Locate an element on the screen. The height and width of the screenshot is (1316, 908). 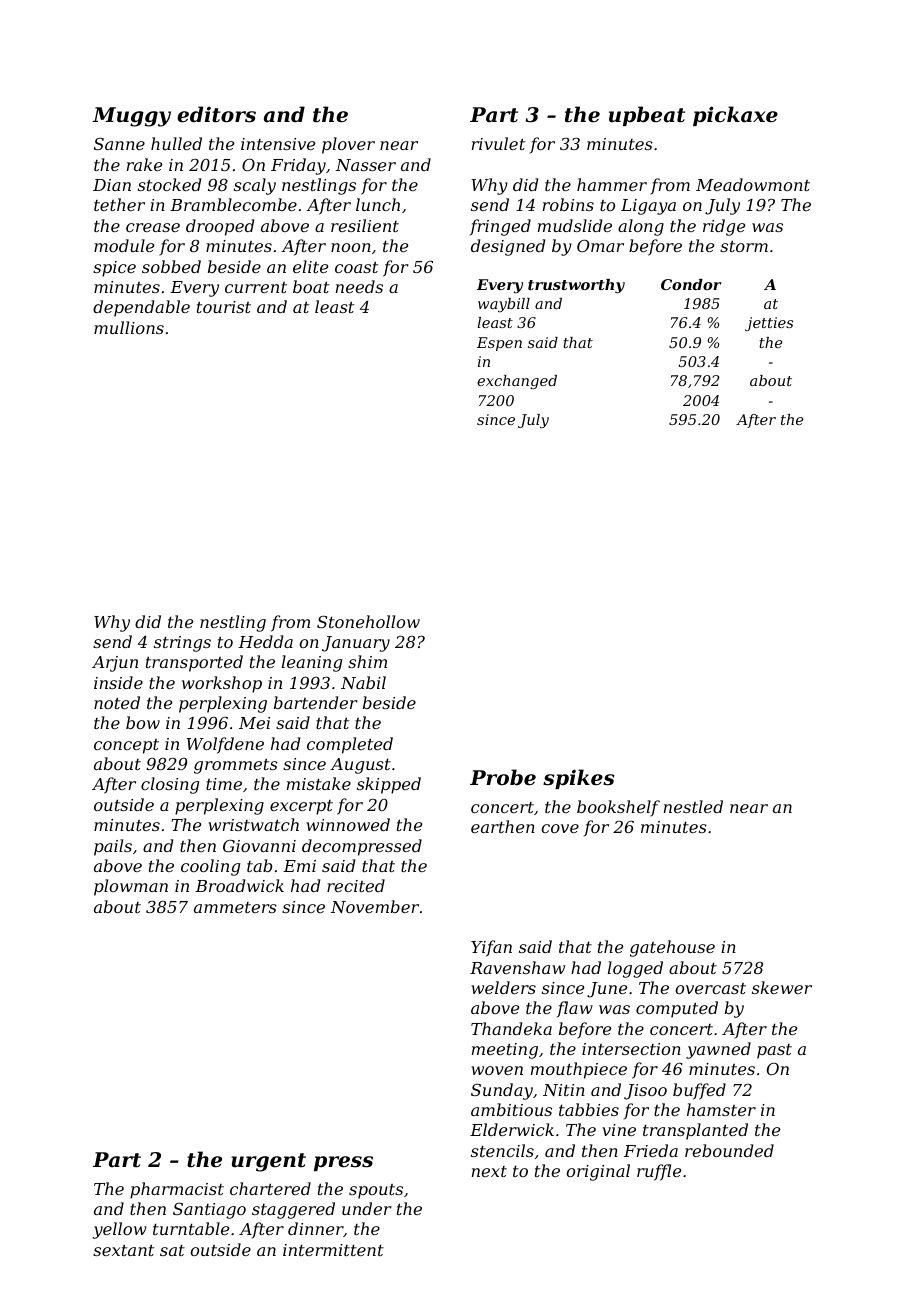
upbeat is located at coordinates (647, 116).
